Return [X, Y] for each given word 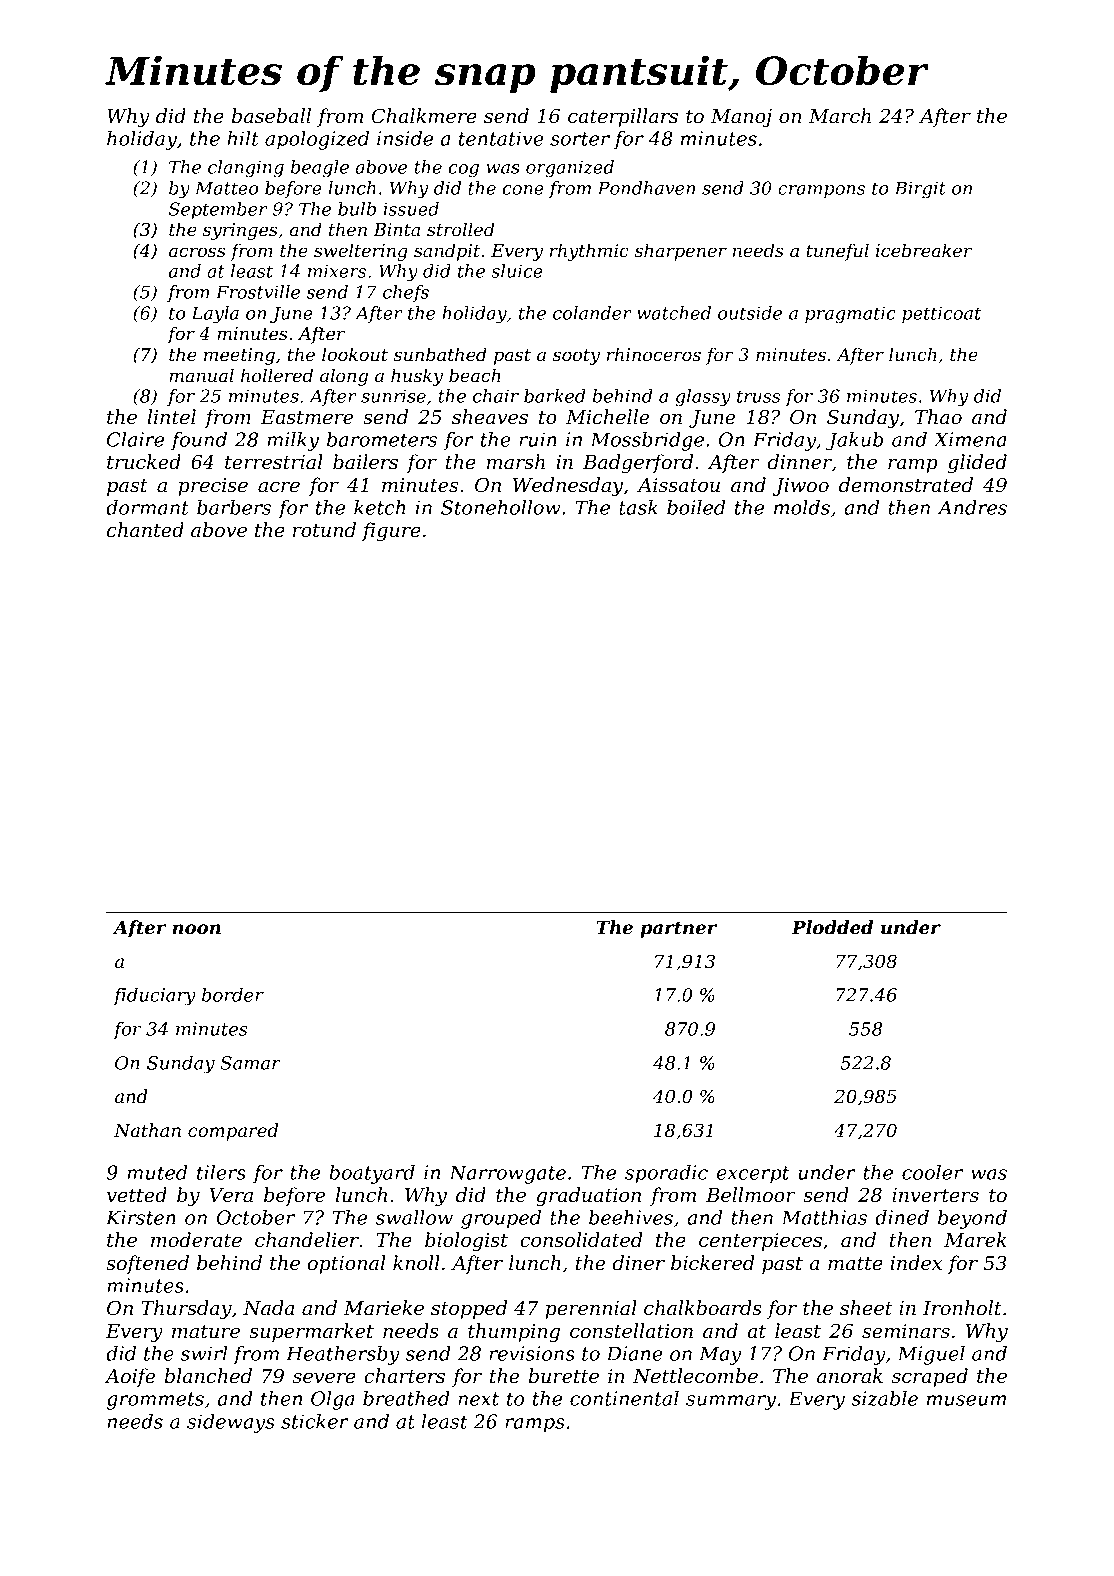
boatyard [372, 1174]
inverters [935, 1195]
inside [405, 138]
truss [758, 396]
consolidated [581, 1240]
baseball [271, 116]
